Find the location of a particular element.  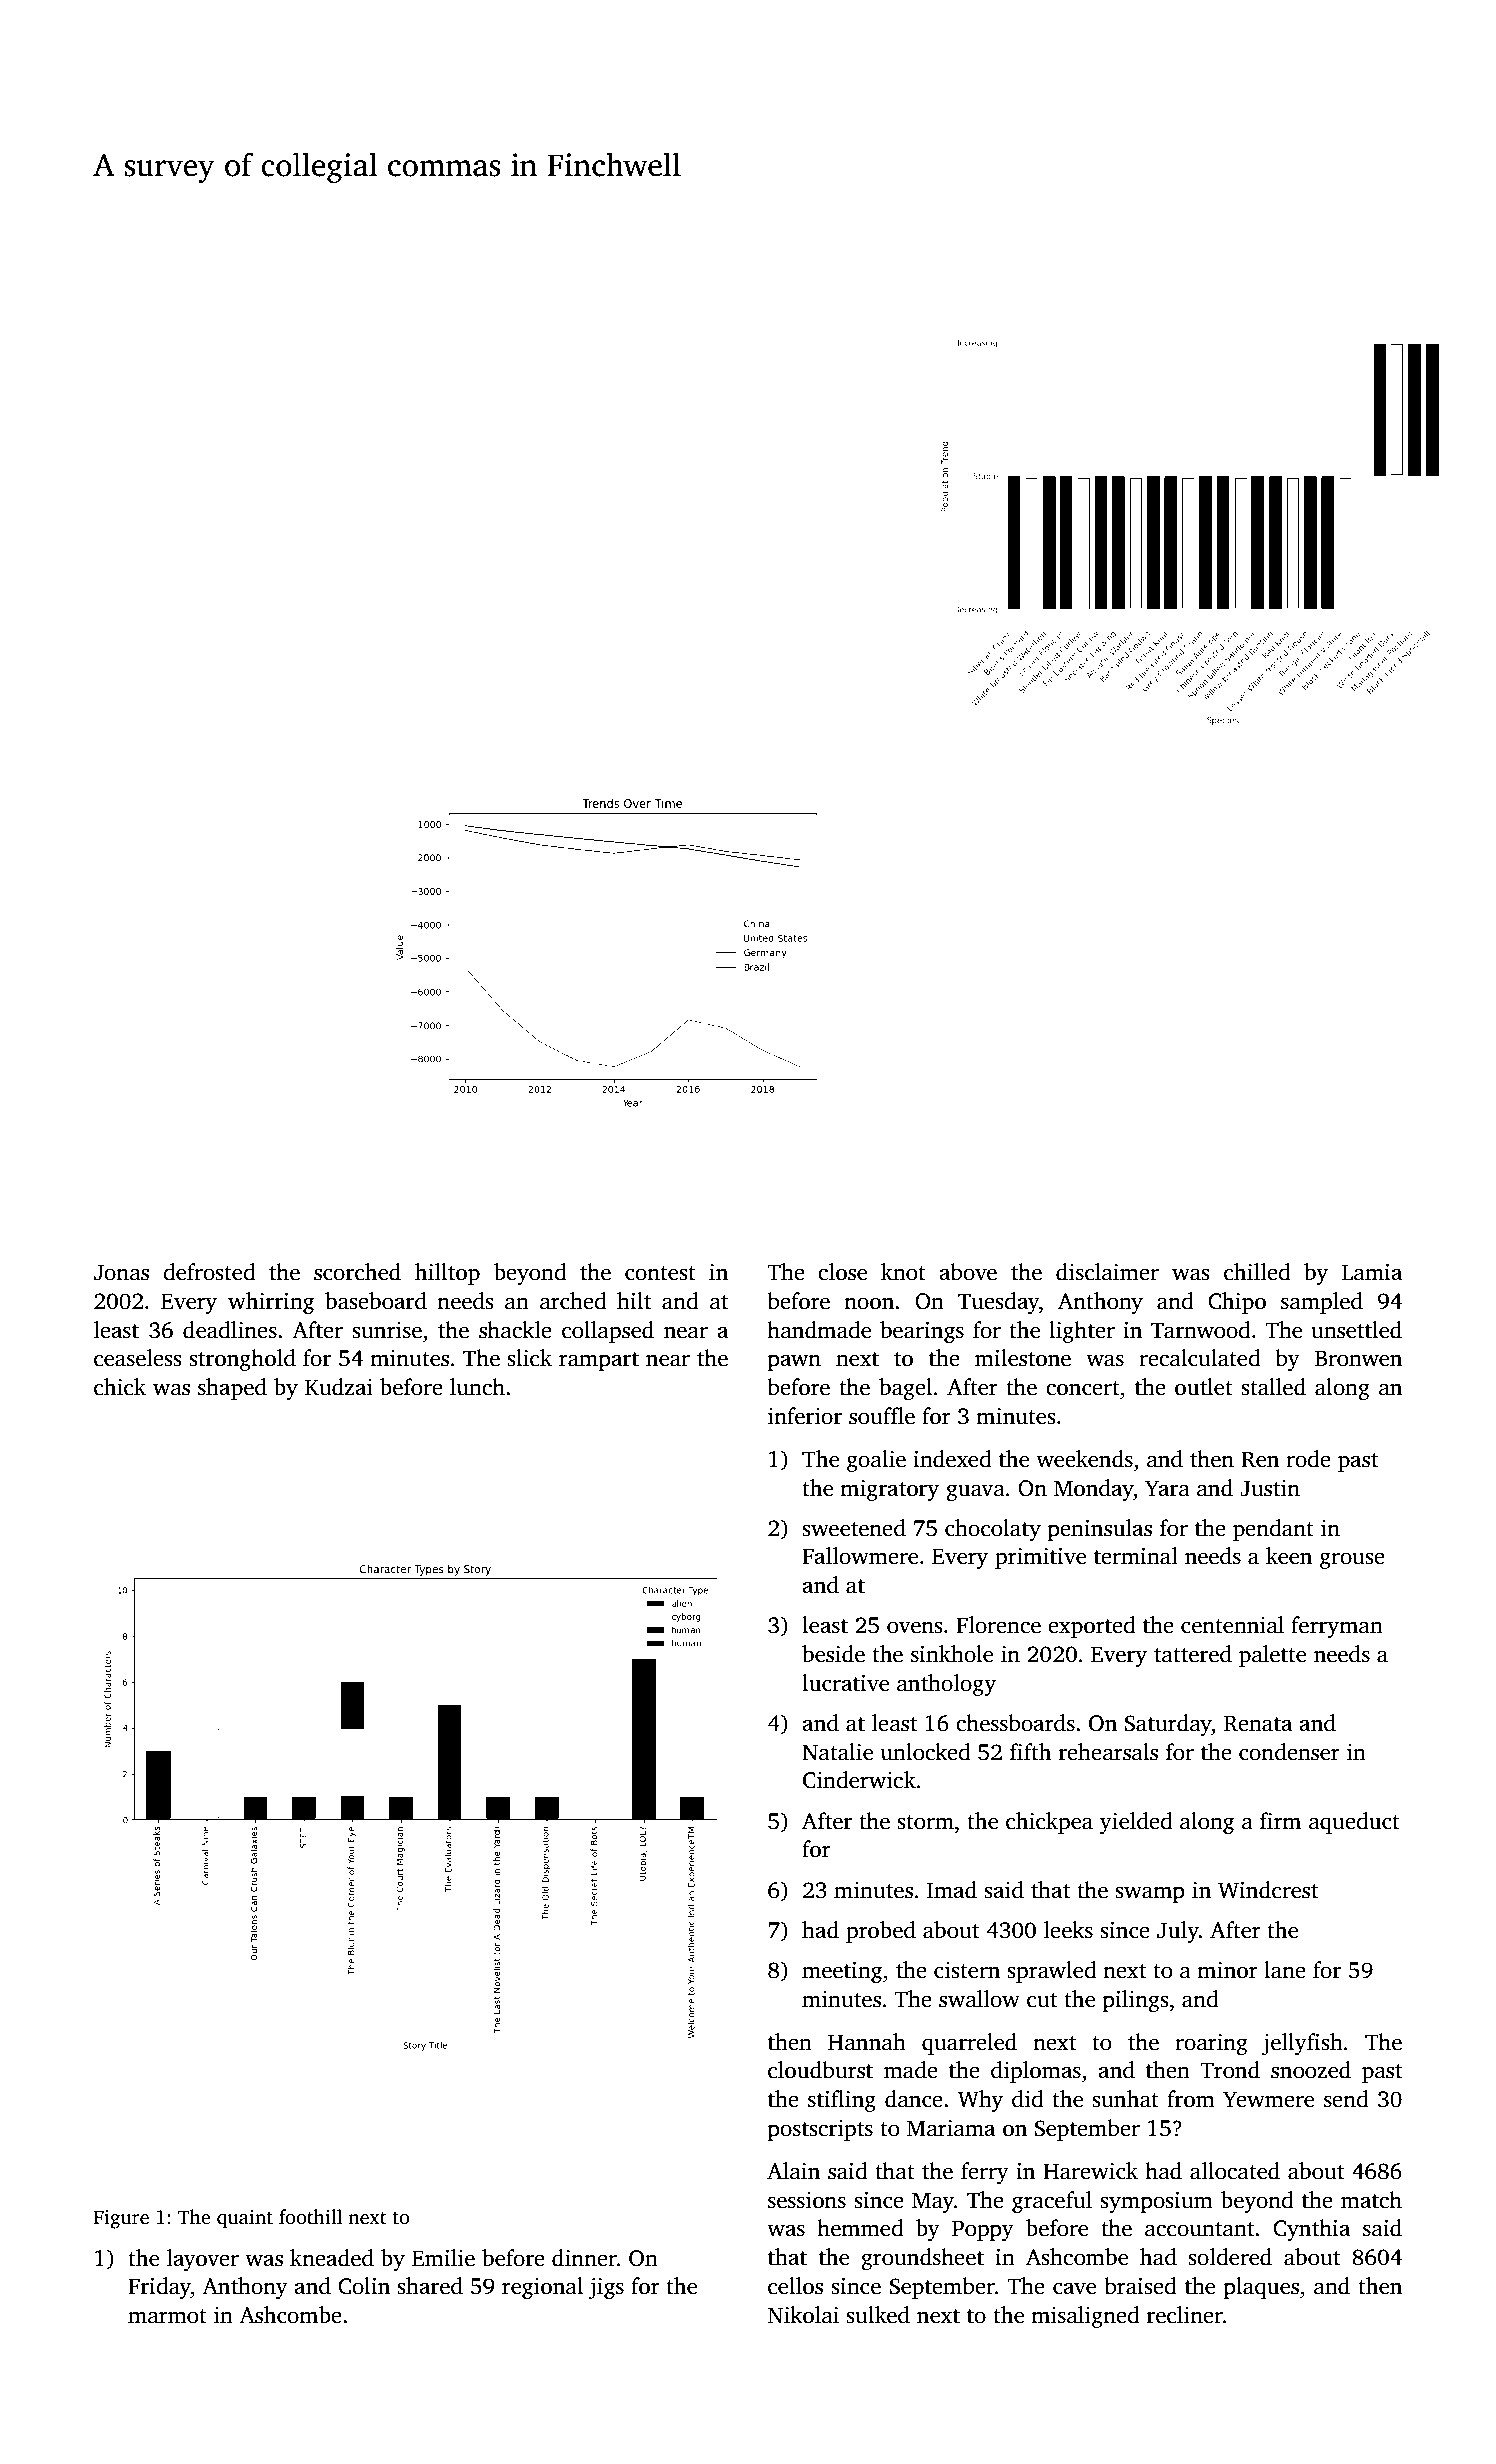

disclaimer is located at coordinates (1107, 1272).
